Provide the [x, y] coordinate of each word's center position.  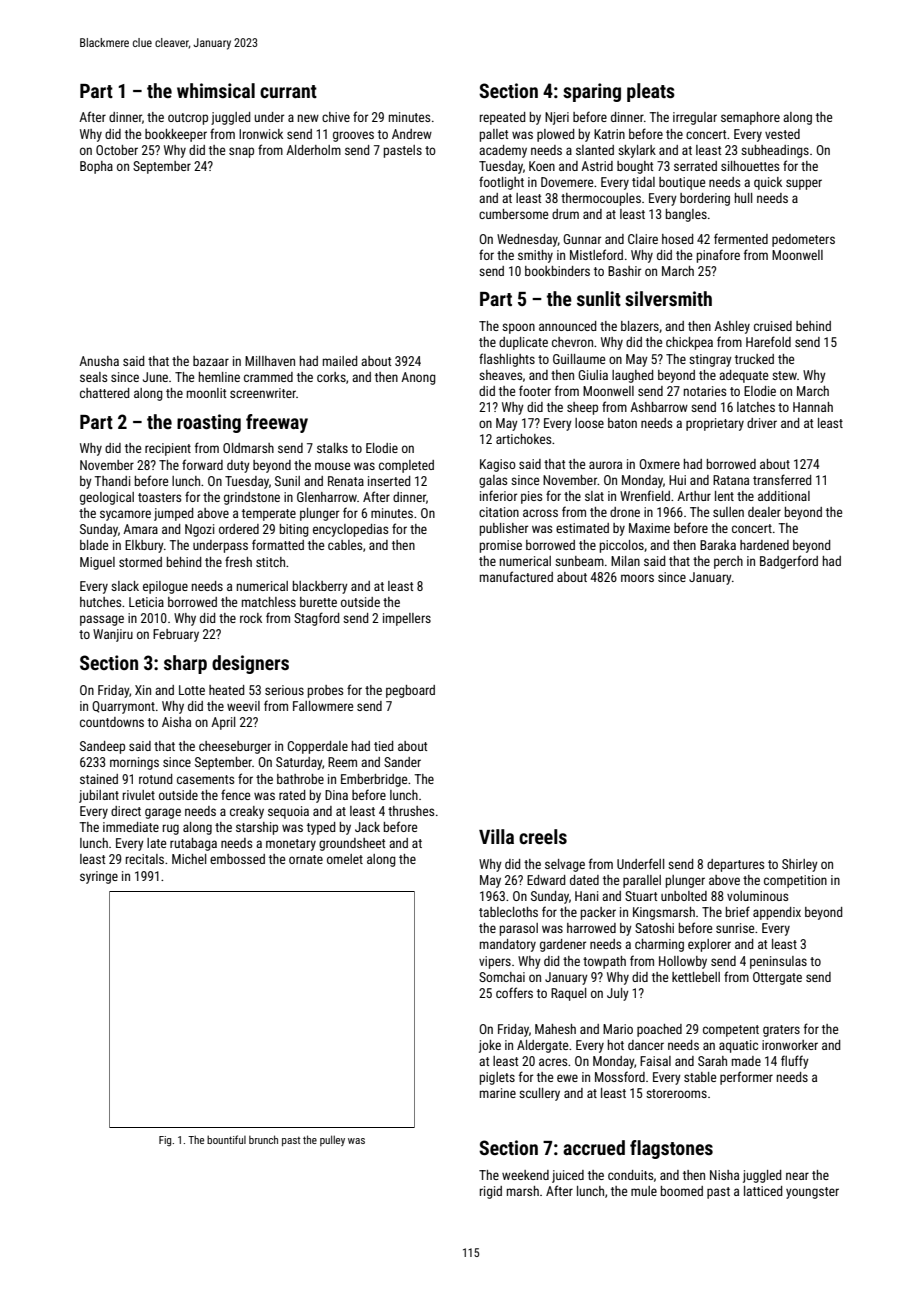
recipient [168, 449]
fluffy [795, 1062]
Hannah [813, 407]
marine [498, 1093]
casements [205, 779]
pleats [651, 92]
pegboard [410, 691]
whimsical [216, 90]
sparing [592, 92]
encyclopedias [350, 530]
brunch [263, 1139]
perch [728, 562]
